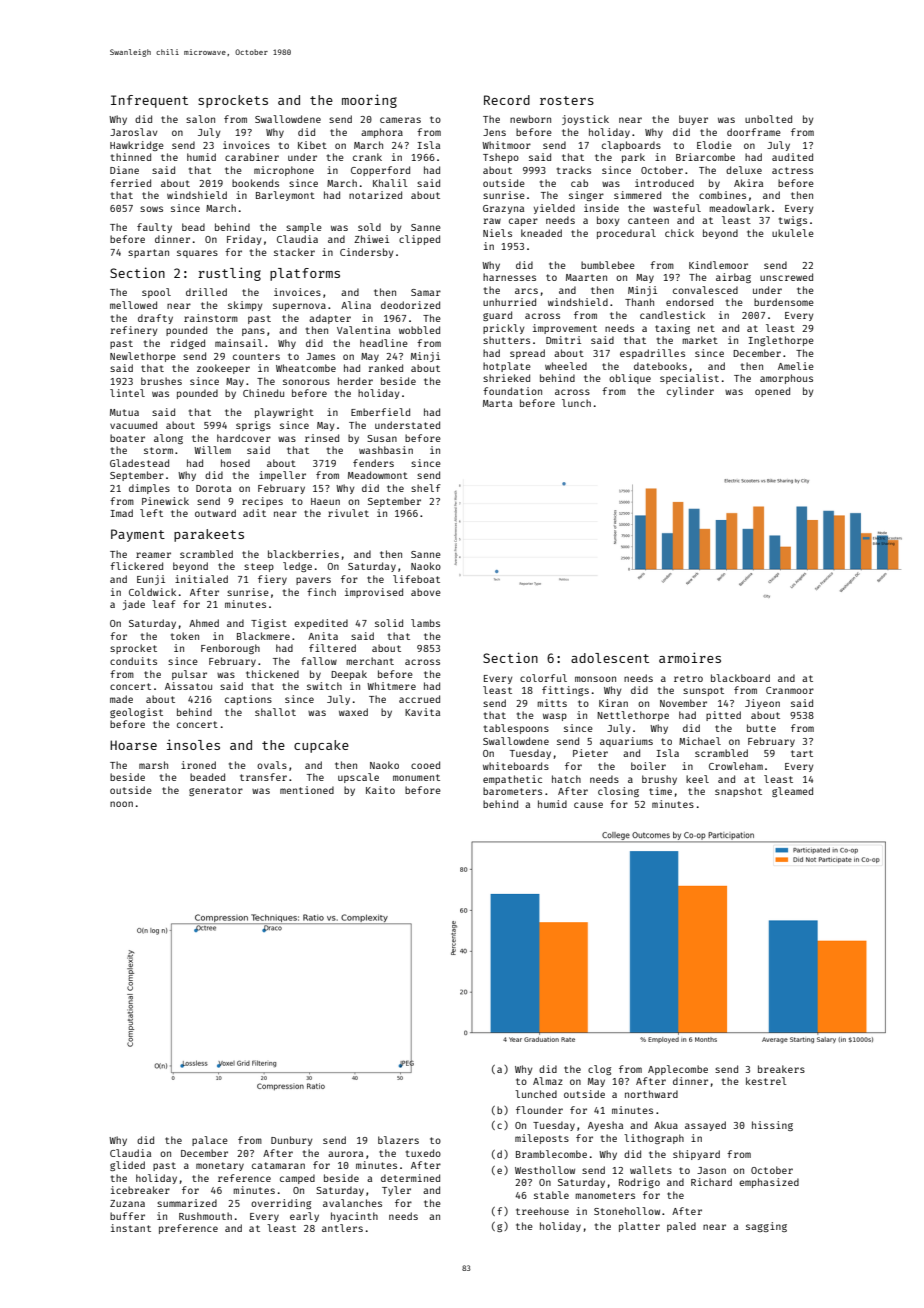 Image resolution: width=924 pixels, height=1308 pixels. Describe the element at coordinates (210, 1141) in the image. I see `palace` at that location.
